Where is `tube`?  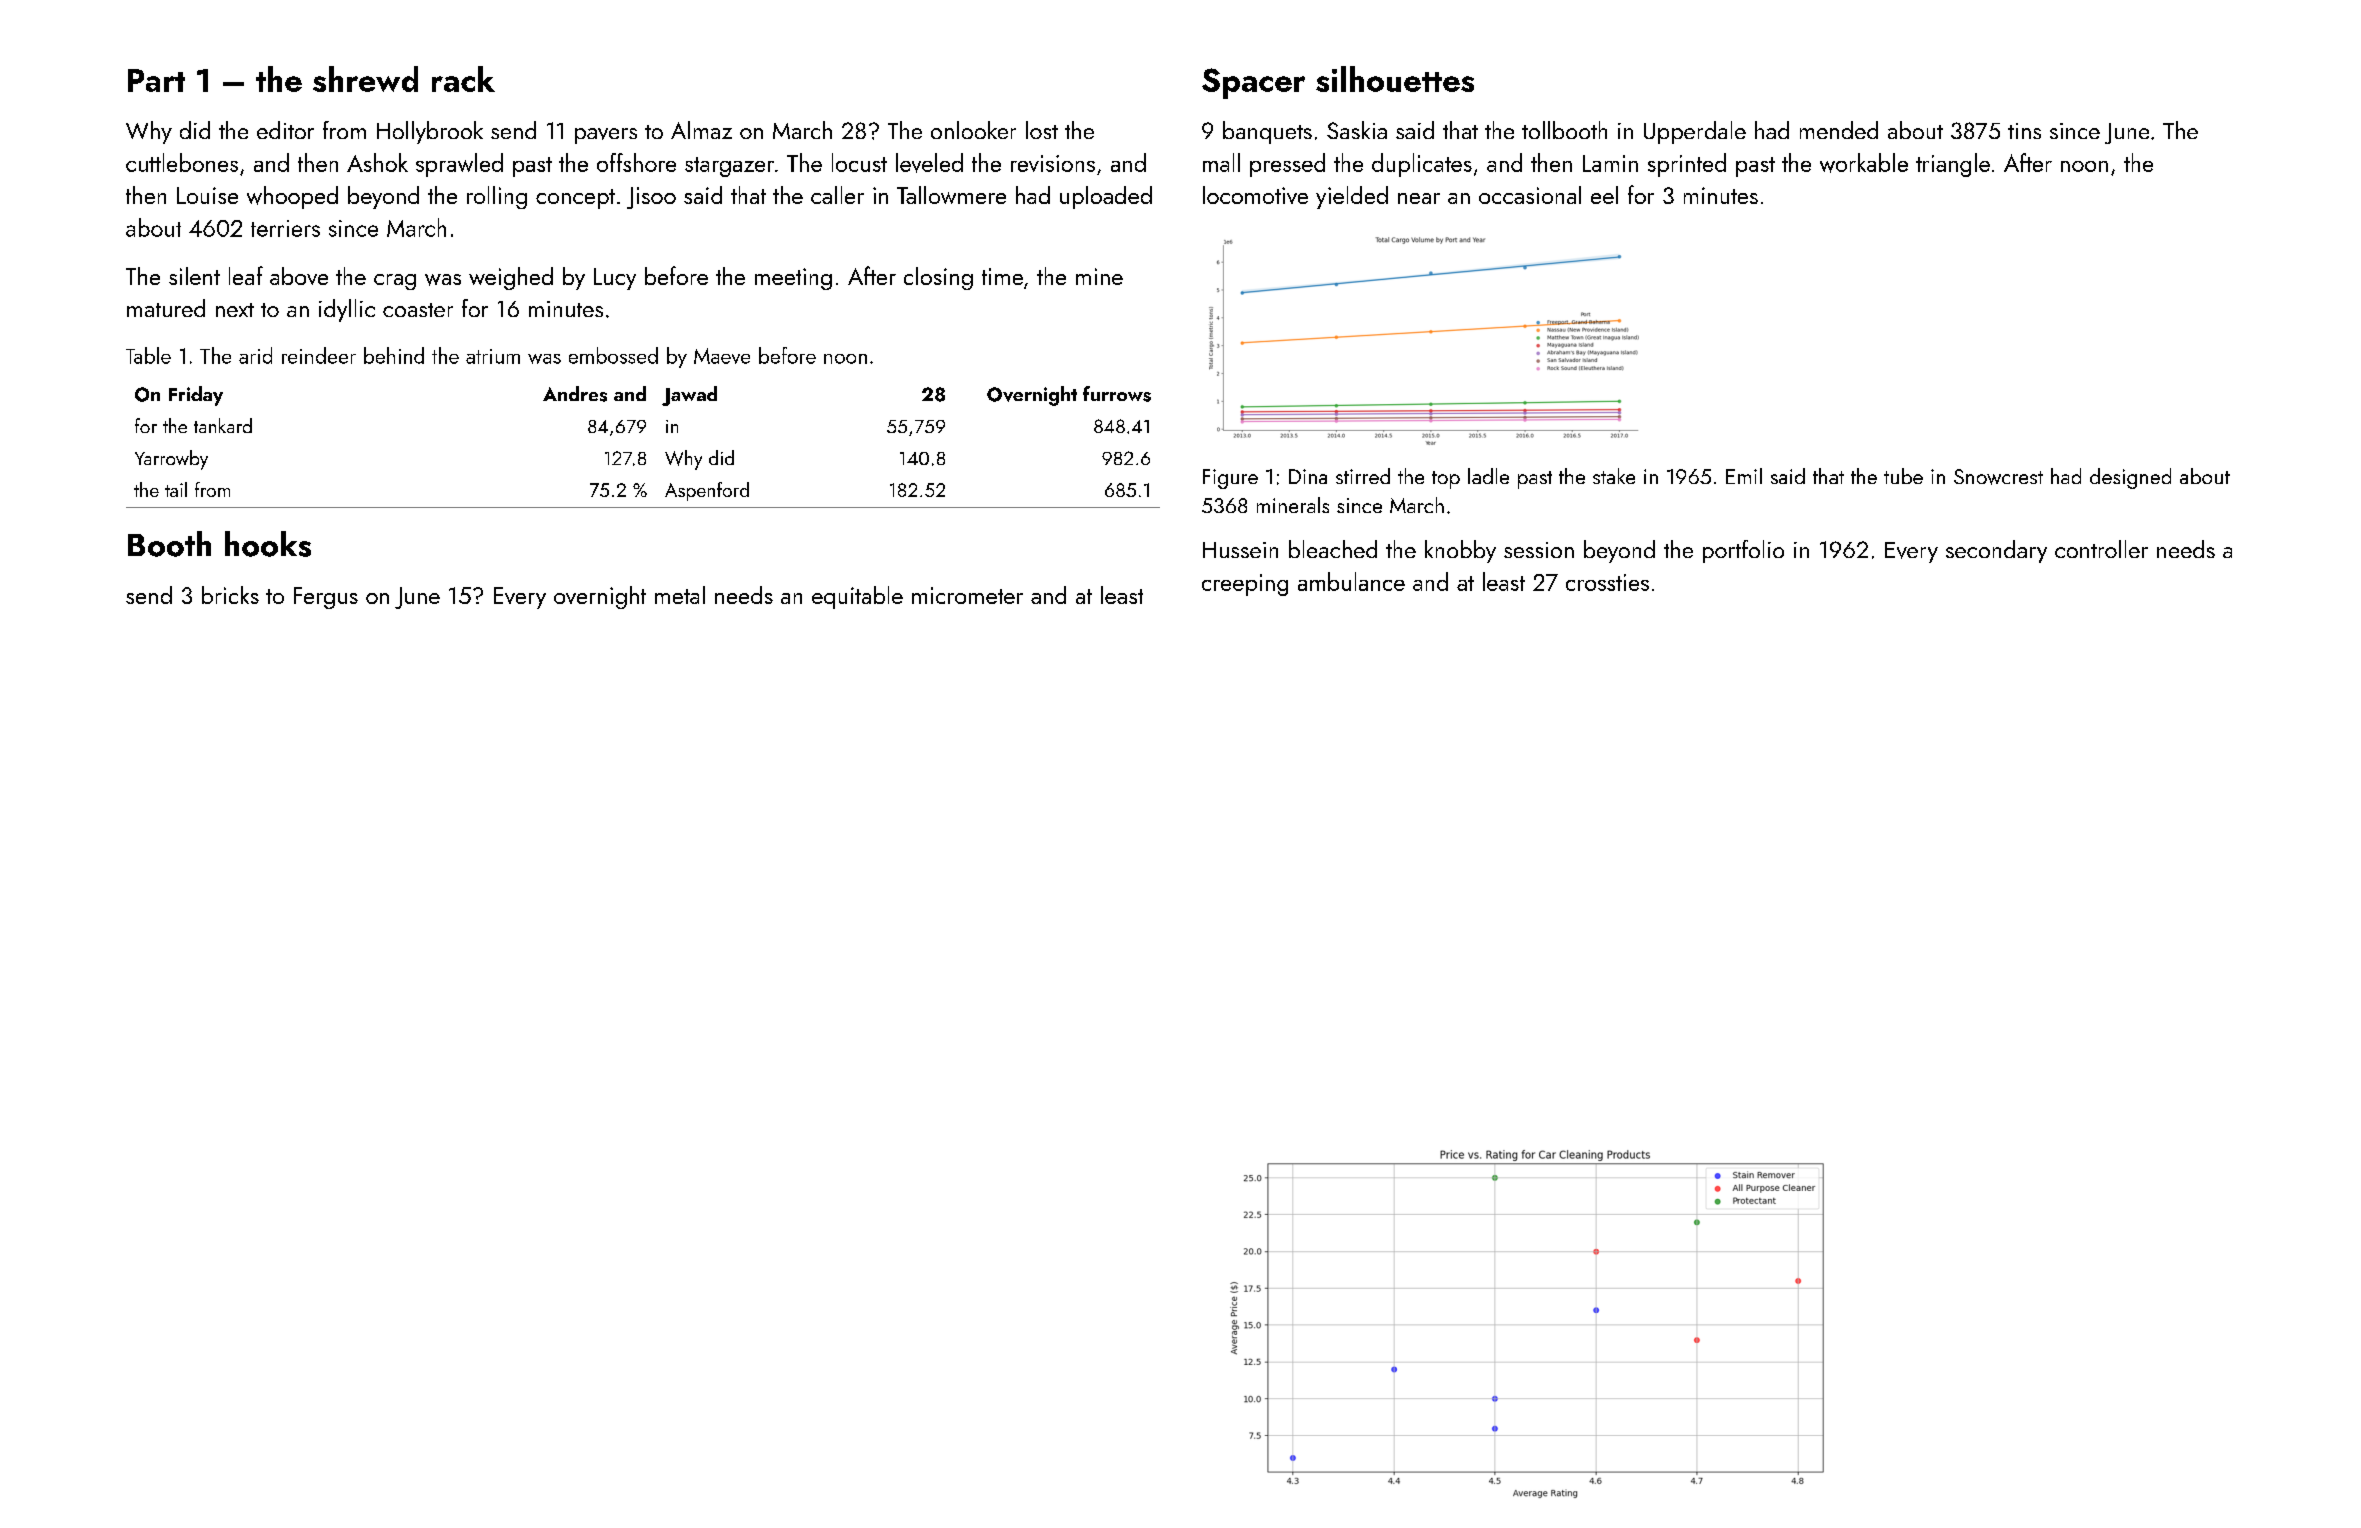 tube is located at coordinates (1903, 476).
